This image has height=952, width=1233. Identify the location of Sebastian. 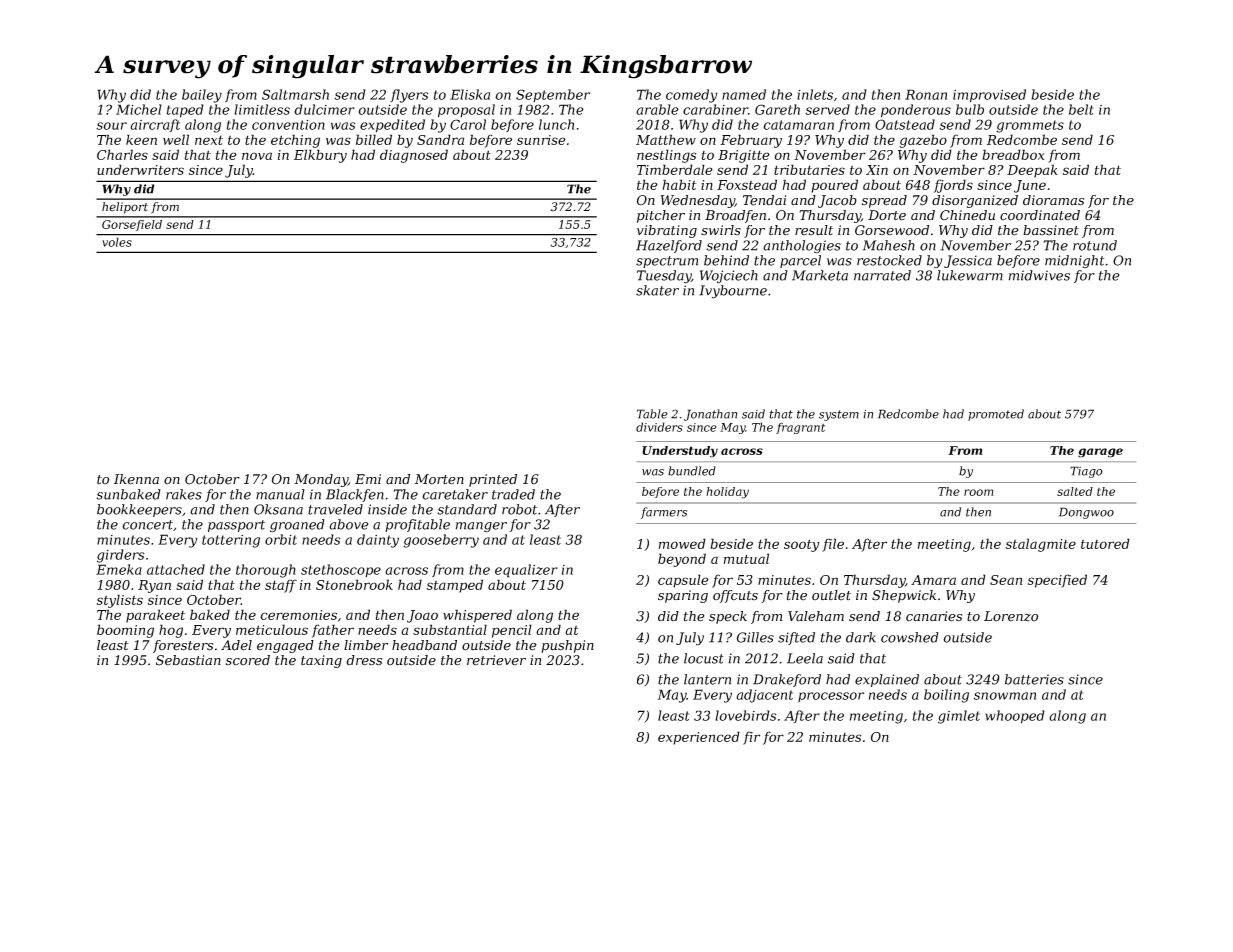
(188, 660).
